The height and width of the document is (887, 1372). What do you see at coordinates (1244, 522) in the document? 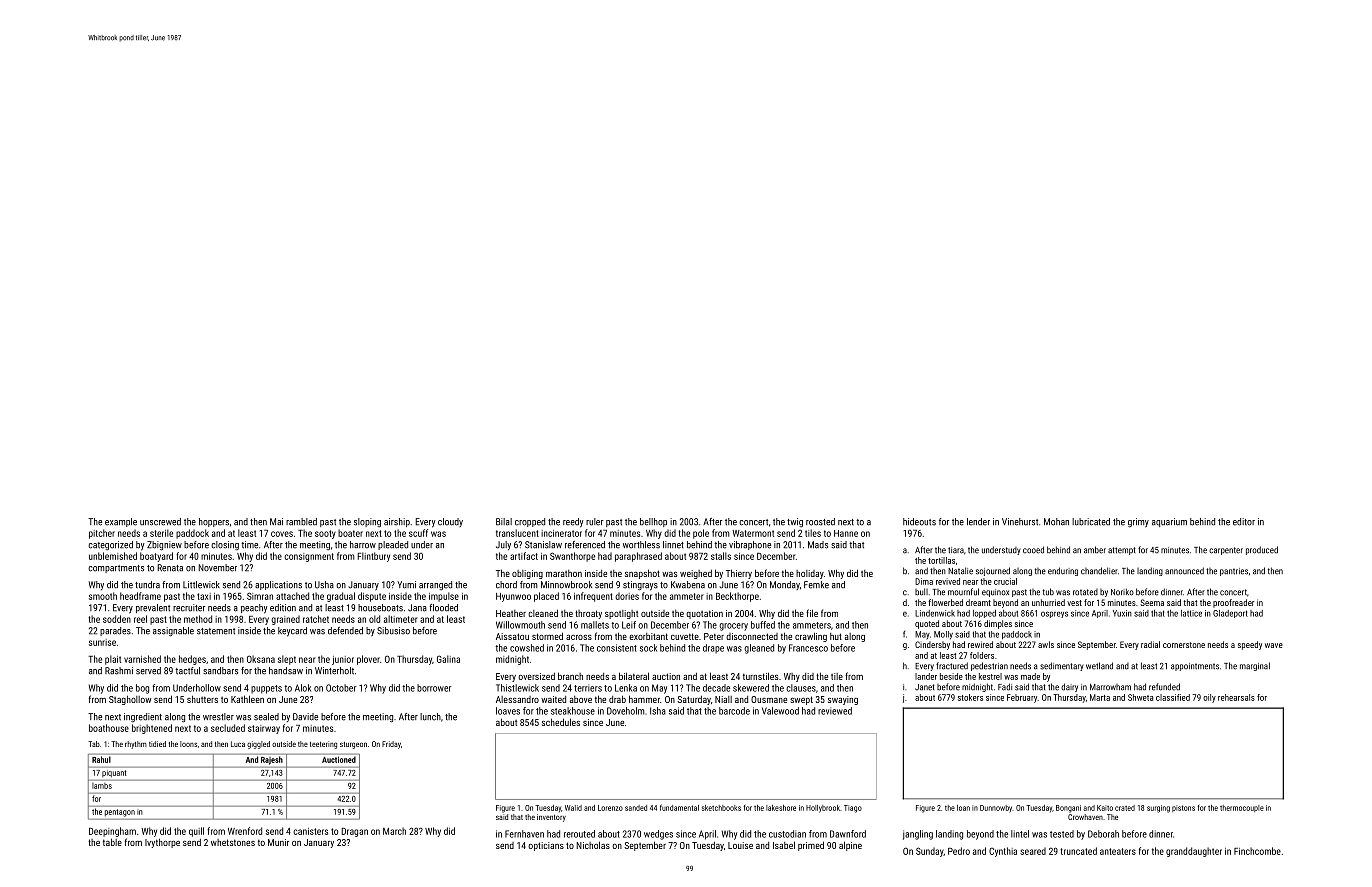
I see `editor` at bounding box center [1244, 522].
